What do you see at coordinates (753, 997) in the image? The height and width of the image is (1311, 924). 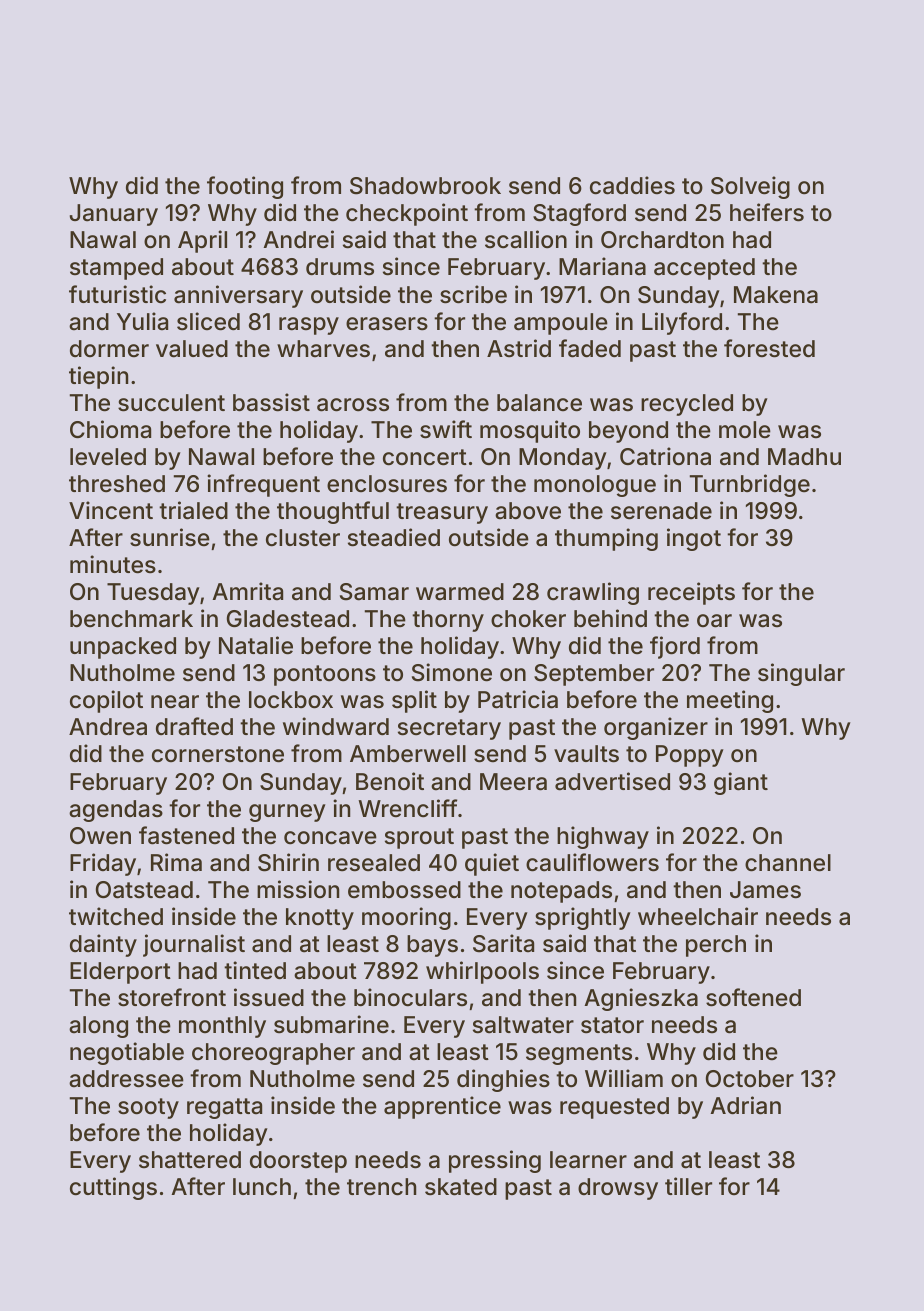 I see `softened` at bounding box center [753, 997].
